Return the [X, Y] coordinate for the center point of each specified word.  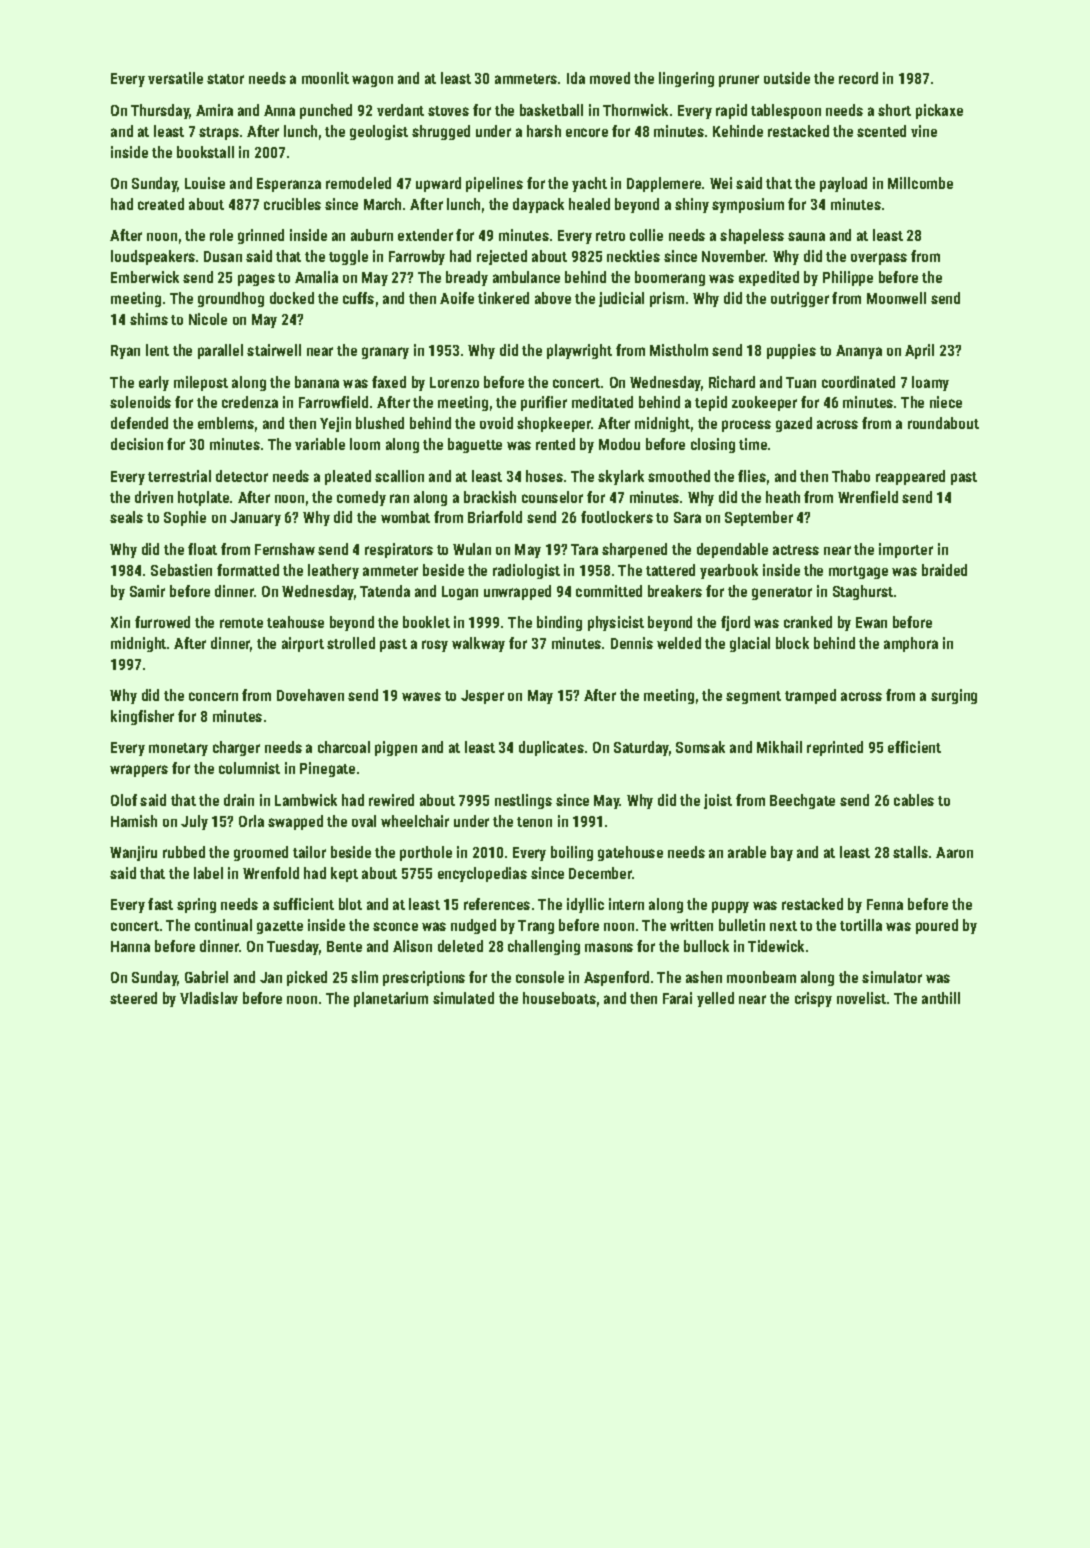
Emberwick [145, 277]
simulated [463, 998]
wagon [372, 81]
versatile [175, 78]
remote [241, 623]
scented [881, 131]
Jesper [482, 697]
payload [843, 184]
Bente [344, 946]
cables [914, 800]
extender [425, 235]
